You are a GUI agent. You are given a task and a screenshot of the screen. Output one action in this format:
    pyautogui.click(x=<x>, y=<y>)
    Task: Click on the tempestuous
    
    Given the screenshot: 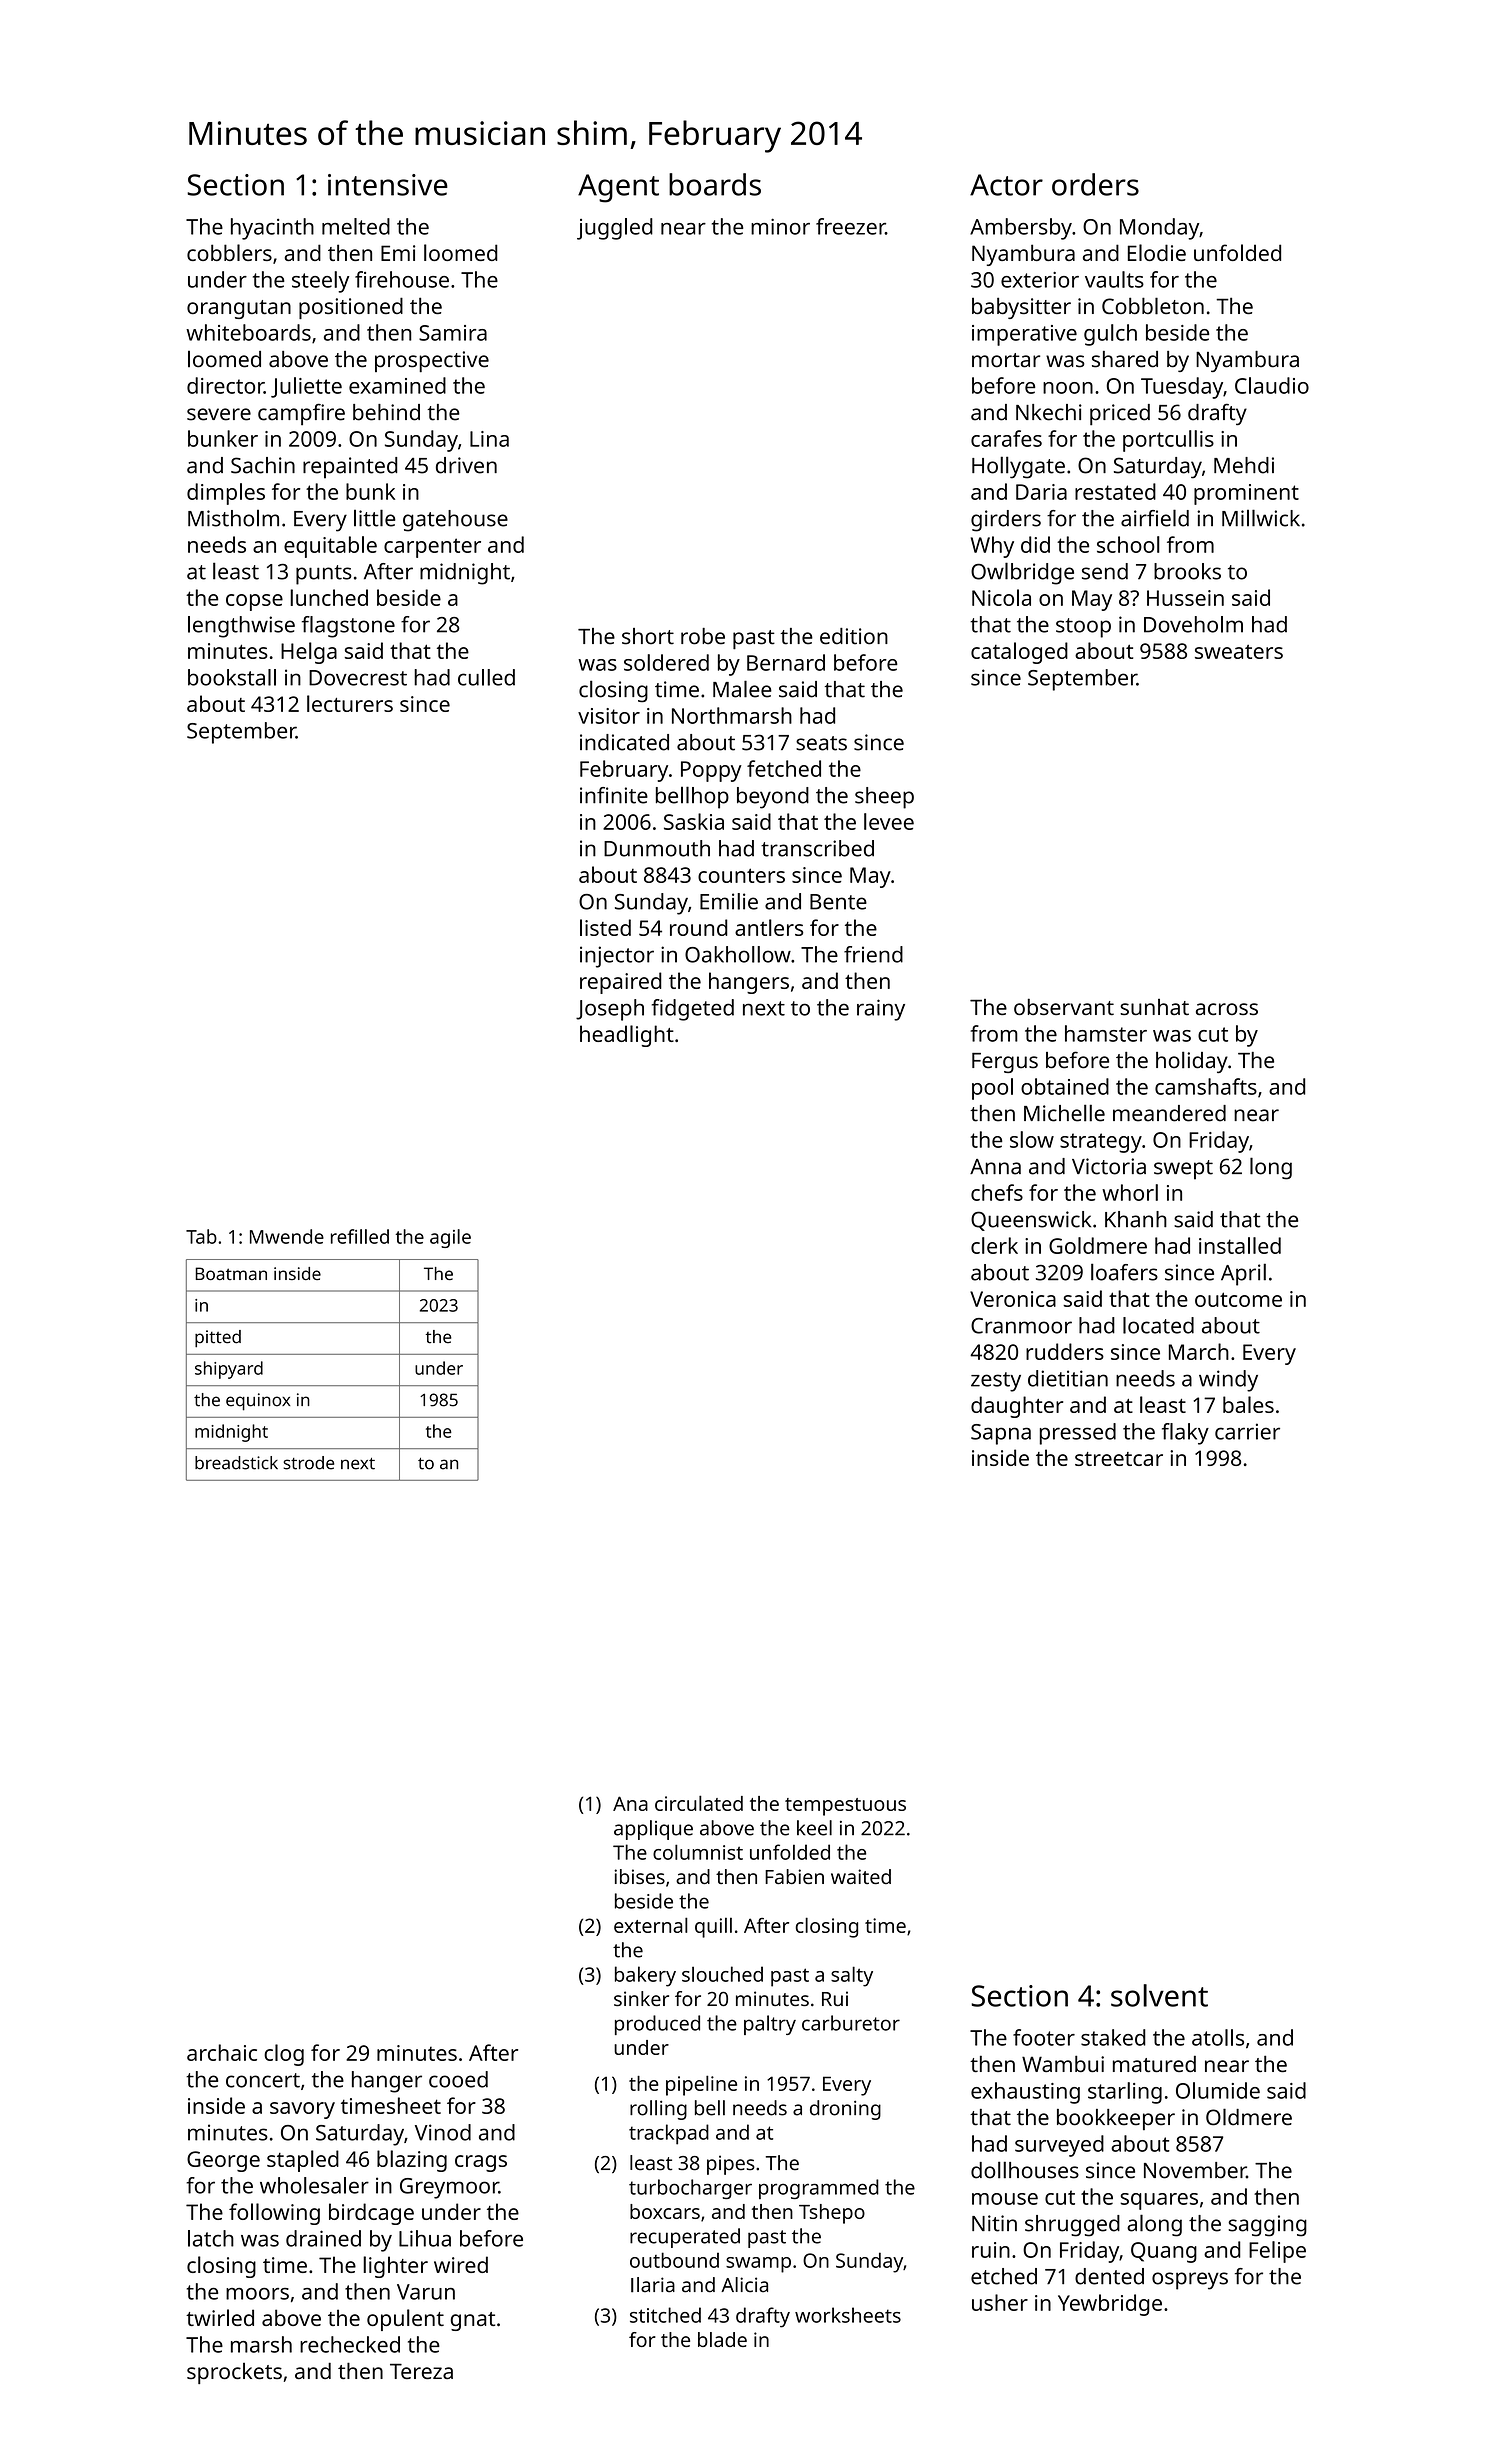 What is the action you would take?
    pyautogui.click(x=845, y=1807)
